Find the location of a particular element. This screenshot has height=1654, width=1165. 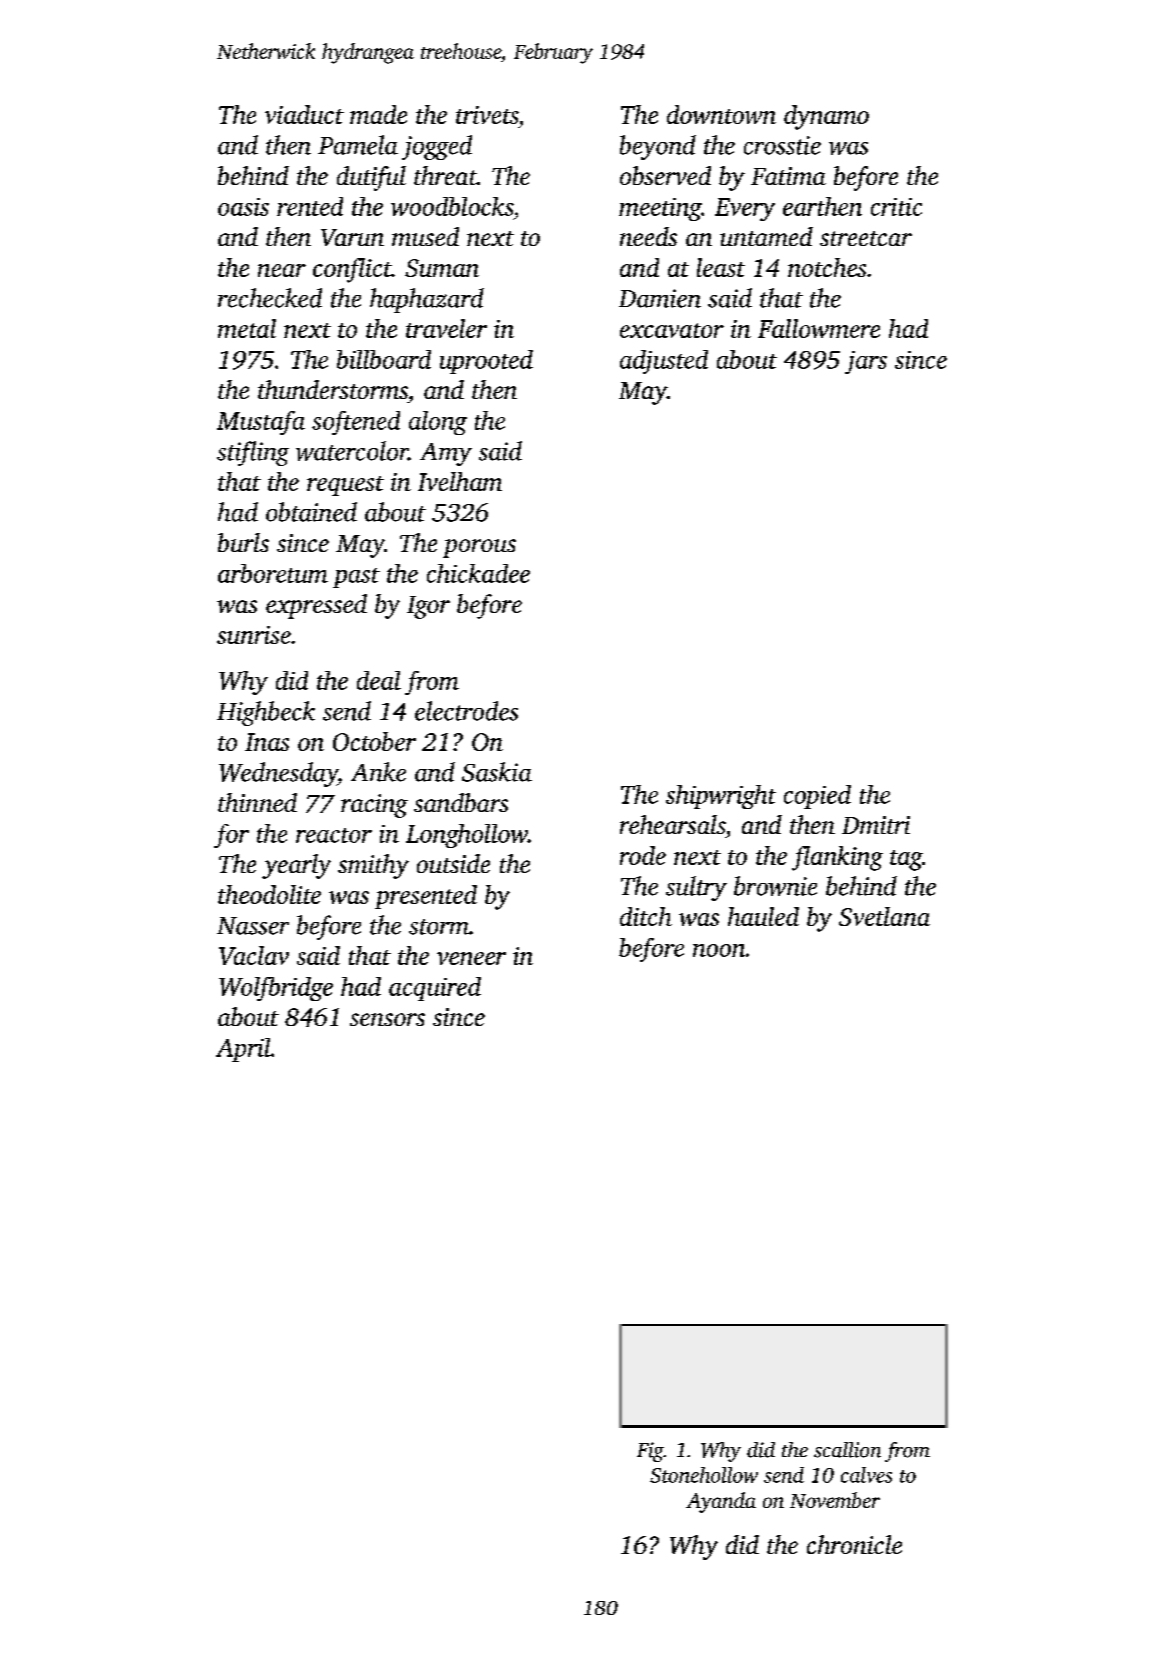

sandbars is located at coordinates (461, 802).
